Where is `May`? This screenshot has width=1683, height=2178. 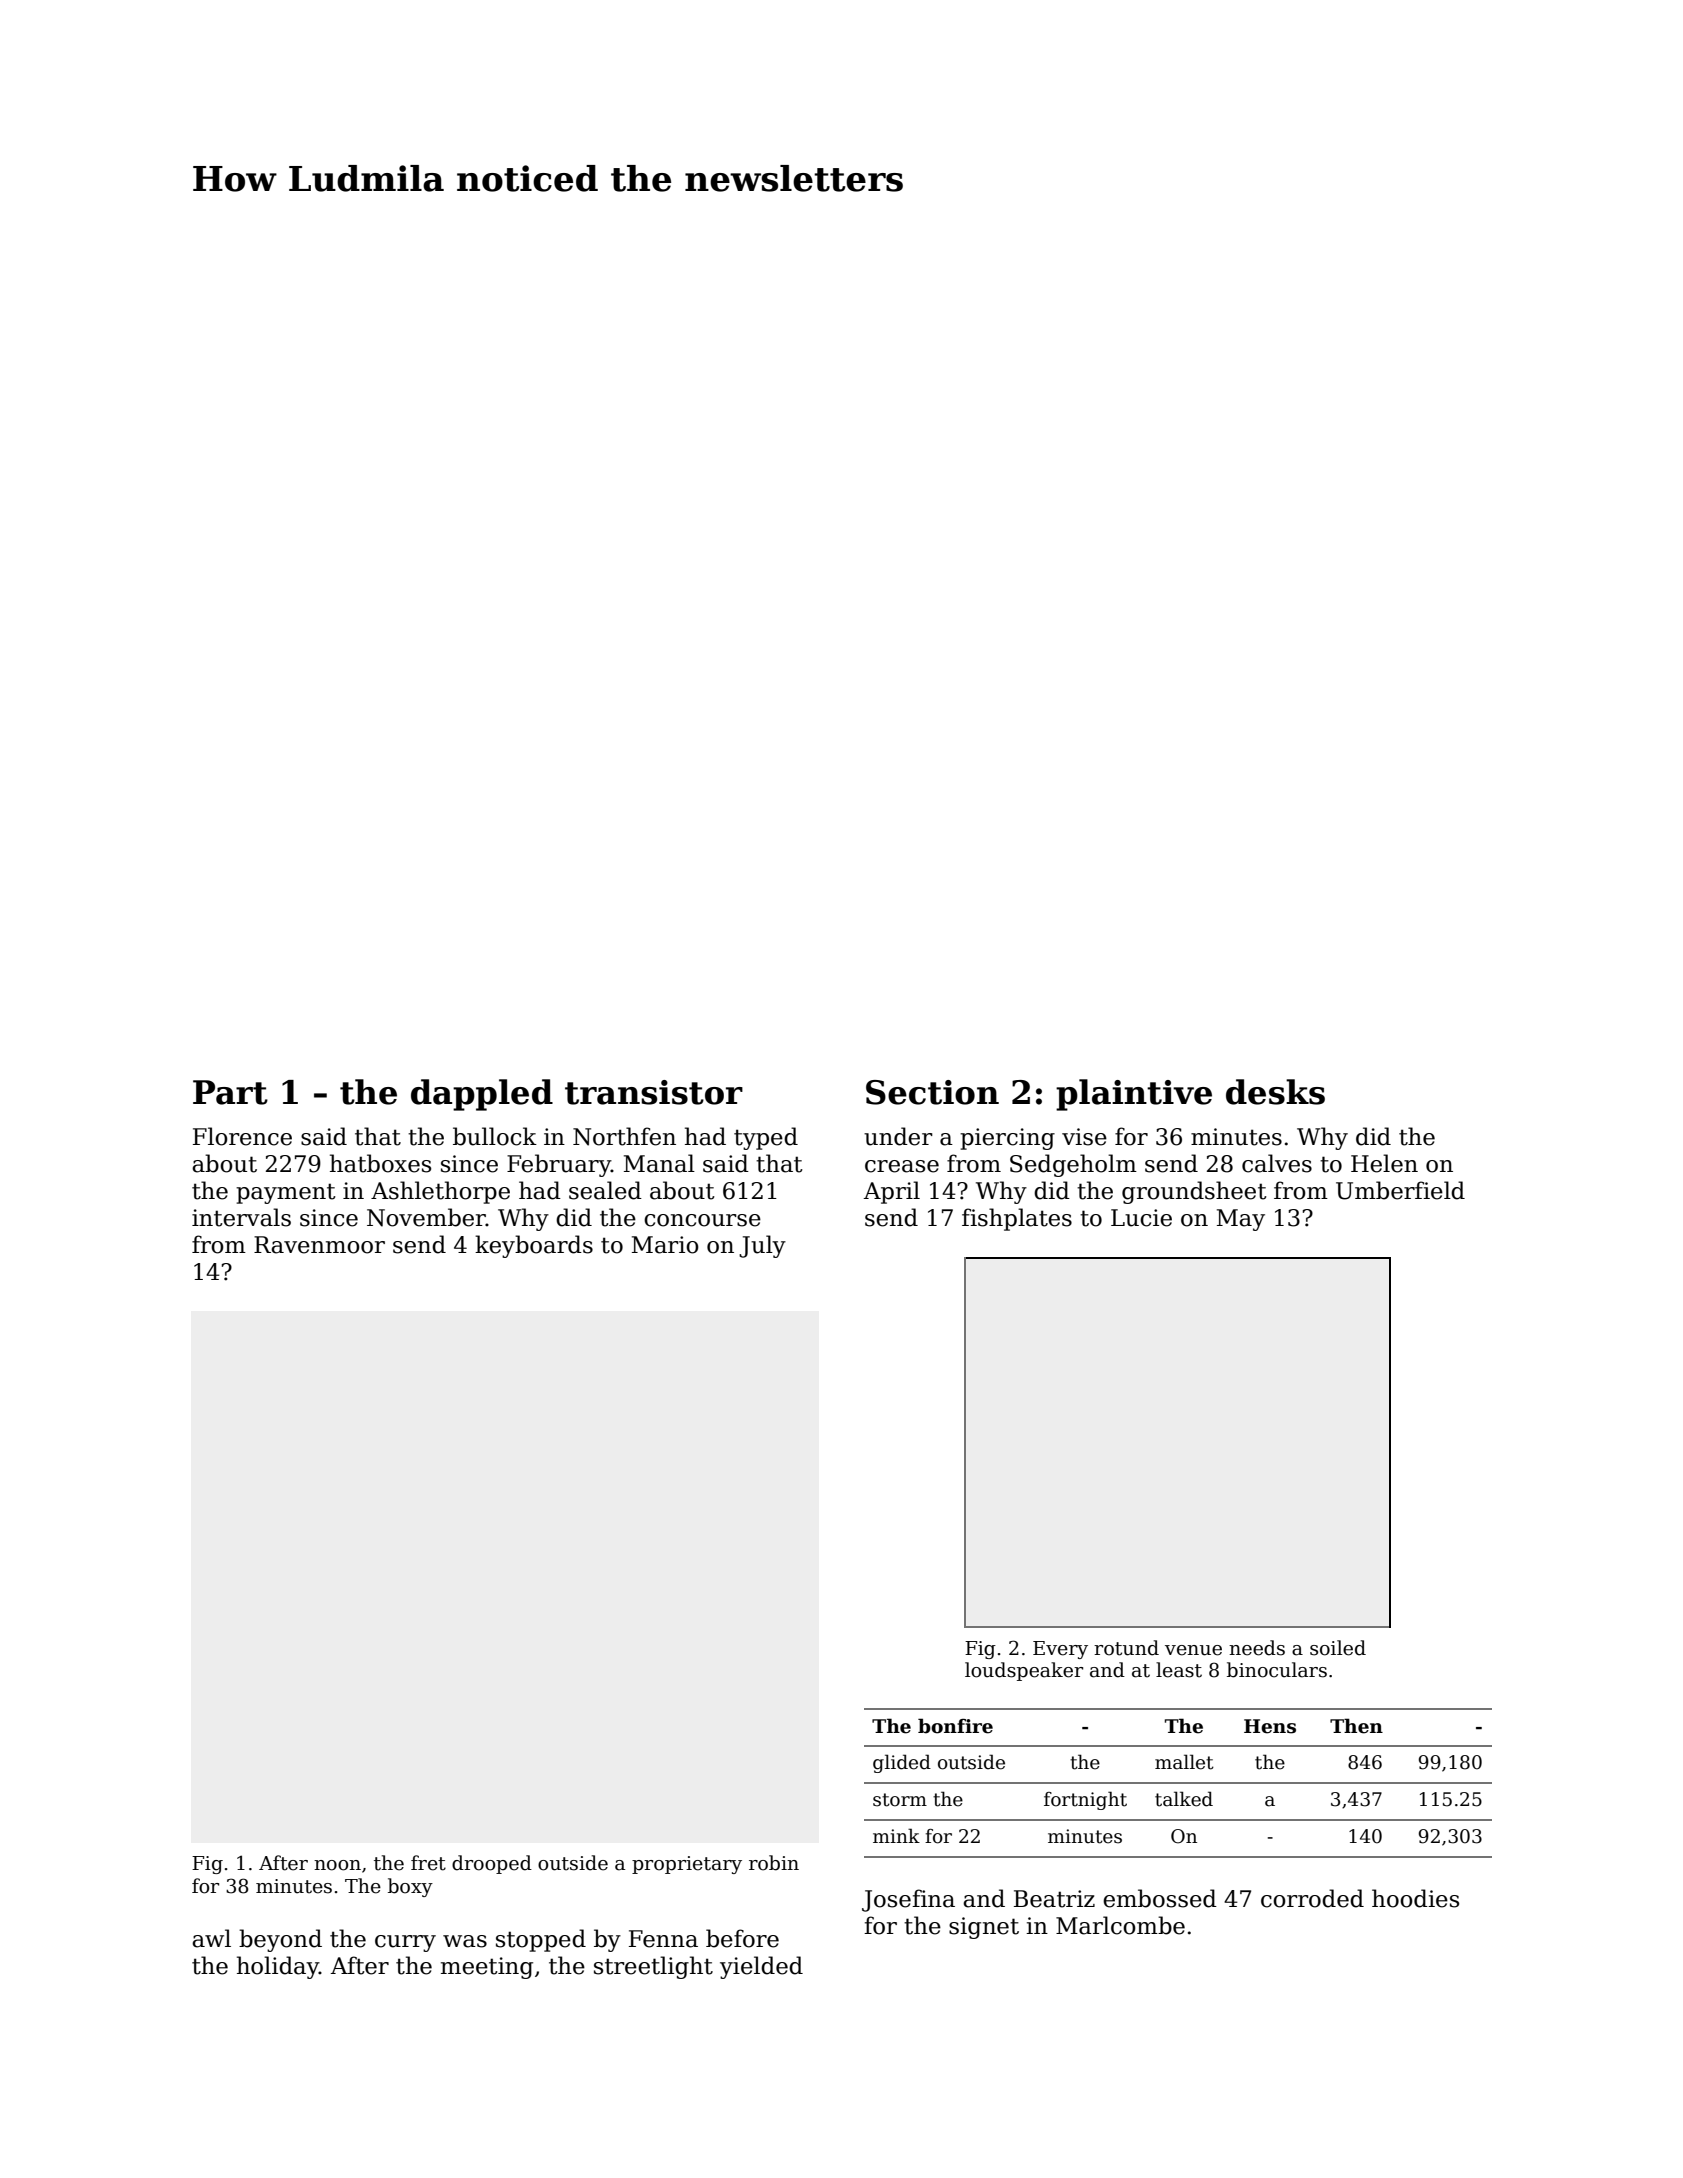
May is located at coordinates (1241, 1220).
